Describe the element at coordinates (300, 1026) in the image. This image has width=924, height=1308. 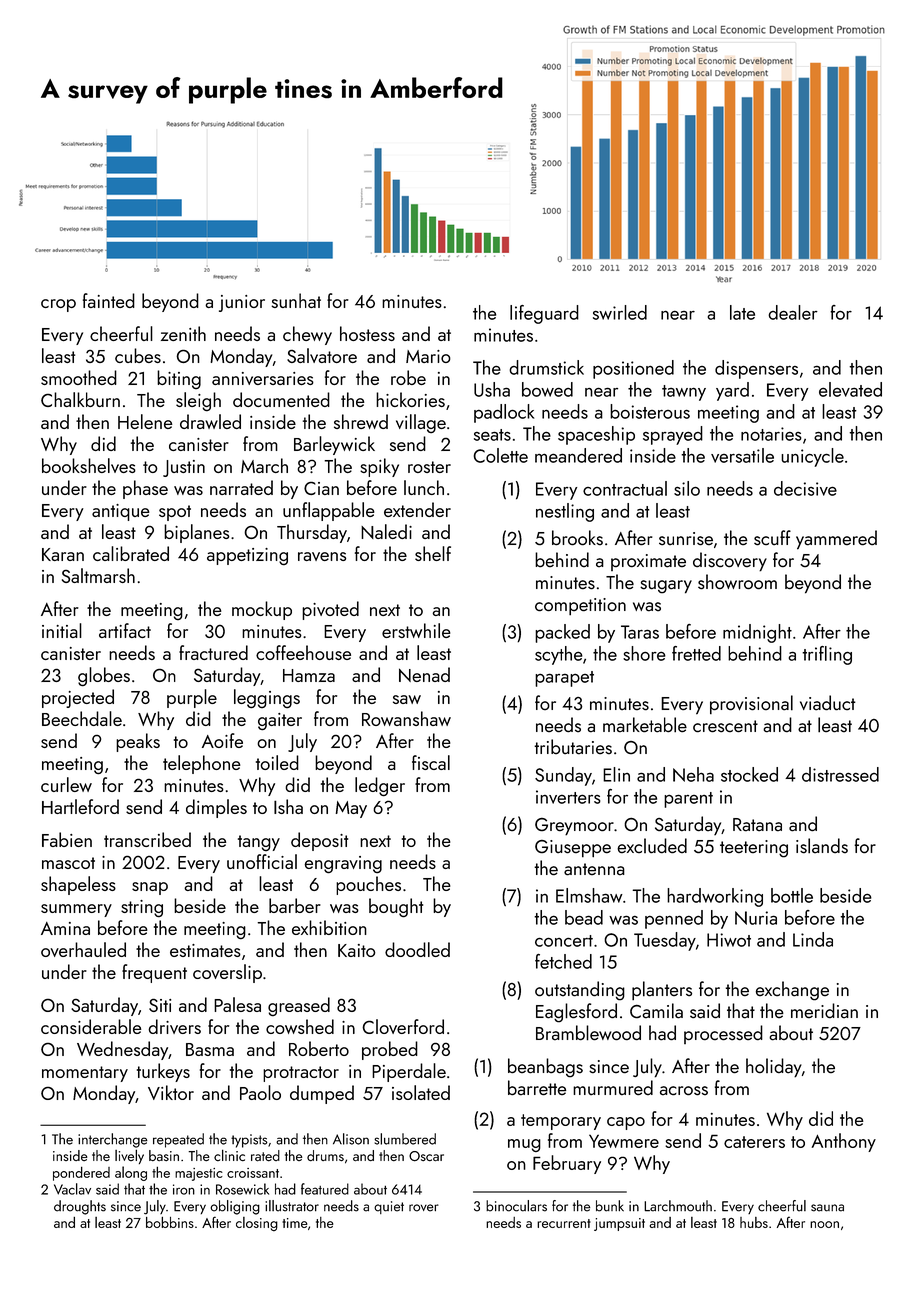
I see `cowshed` at that location.
